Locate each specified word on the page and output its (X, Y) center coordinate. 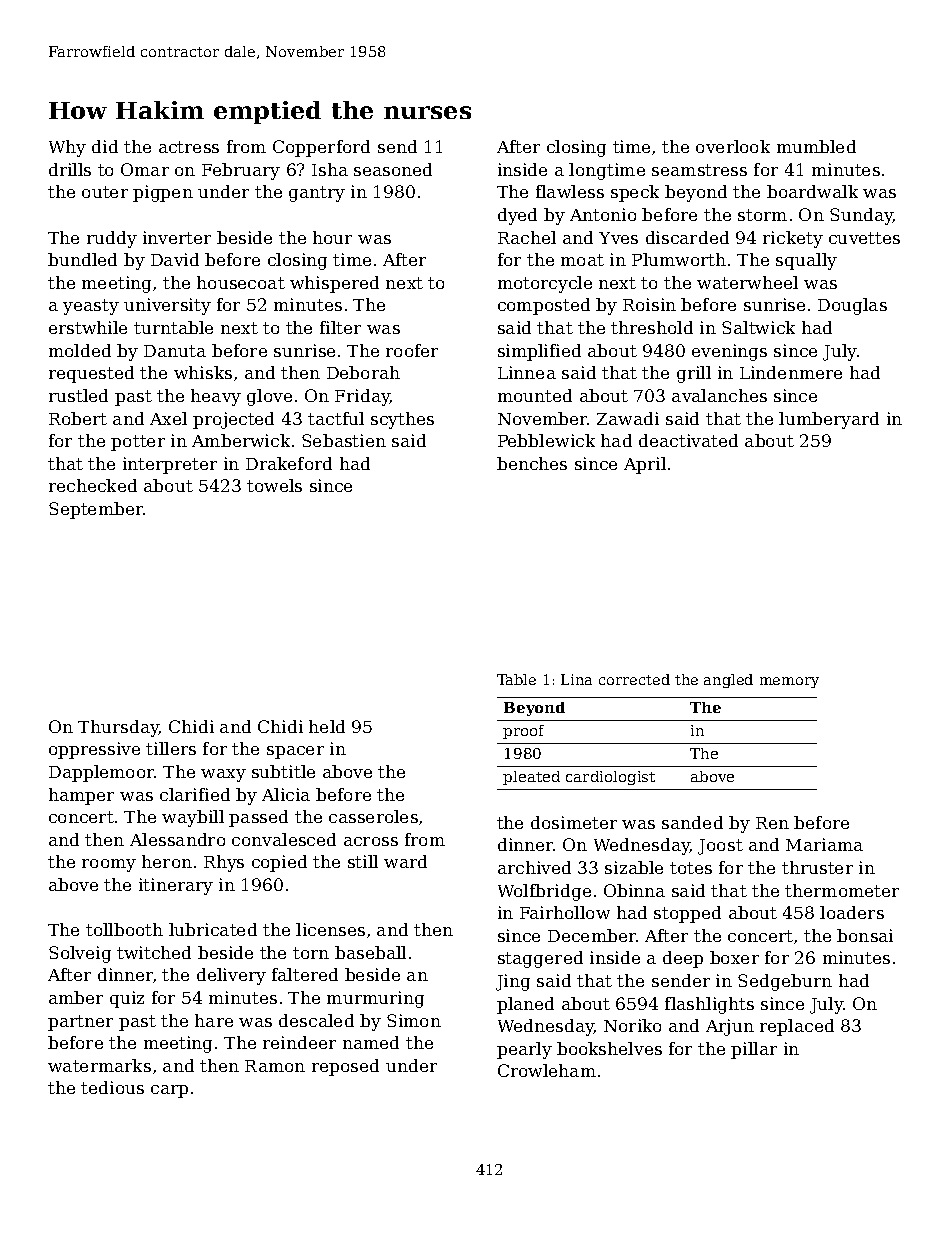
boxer (734, 957)
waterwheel (747, 282)
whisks (203, 372)
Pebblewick (546, 440)
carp (169, 1091)
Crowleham (547, 1070)
